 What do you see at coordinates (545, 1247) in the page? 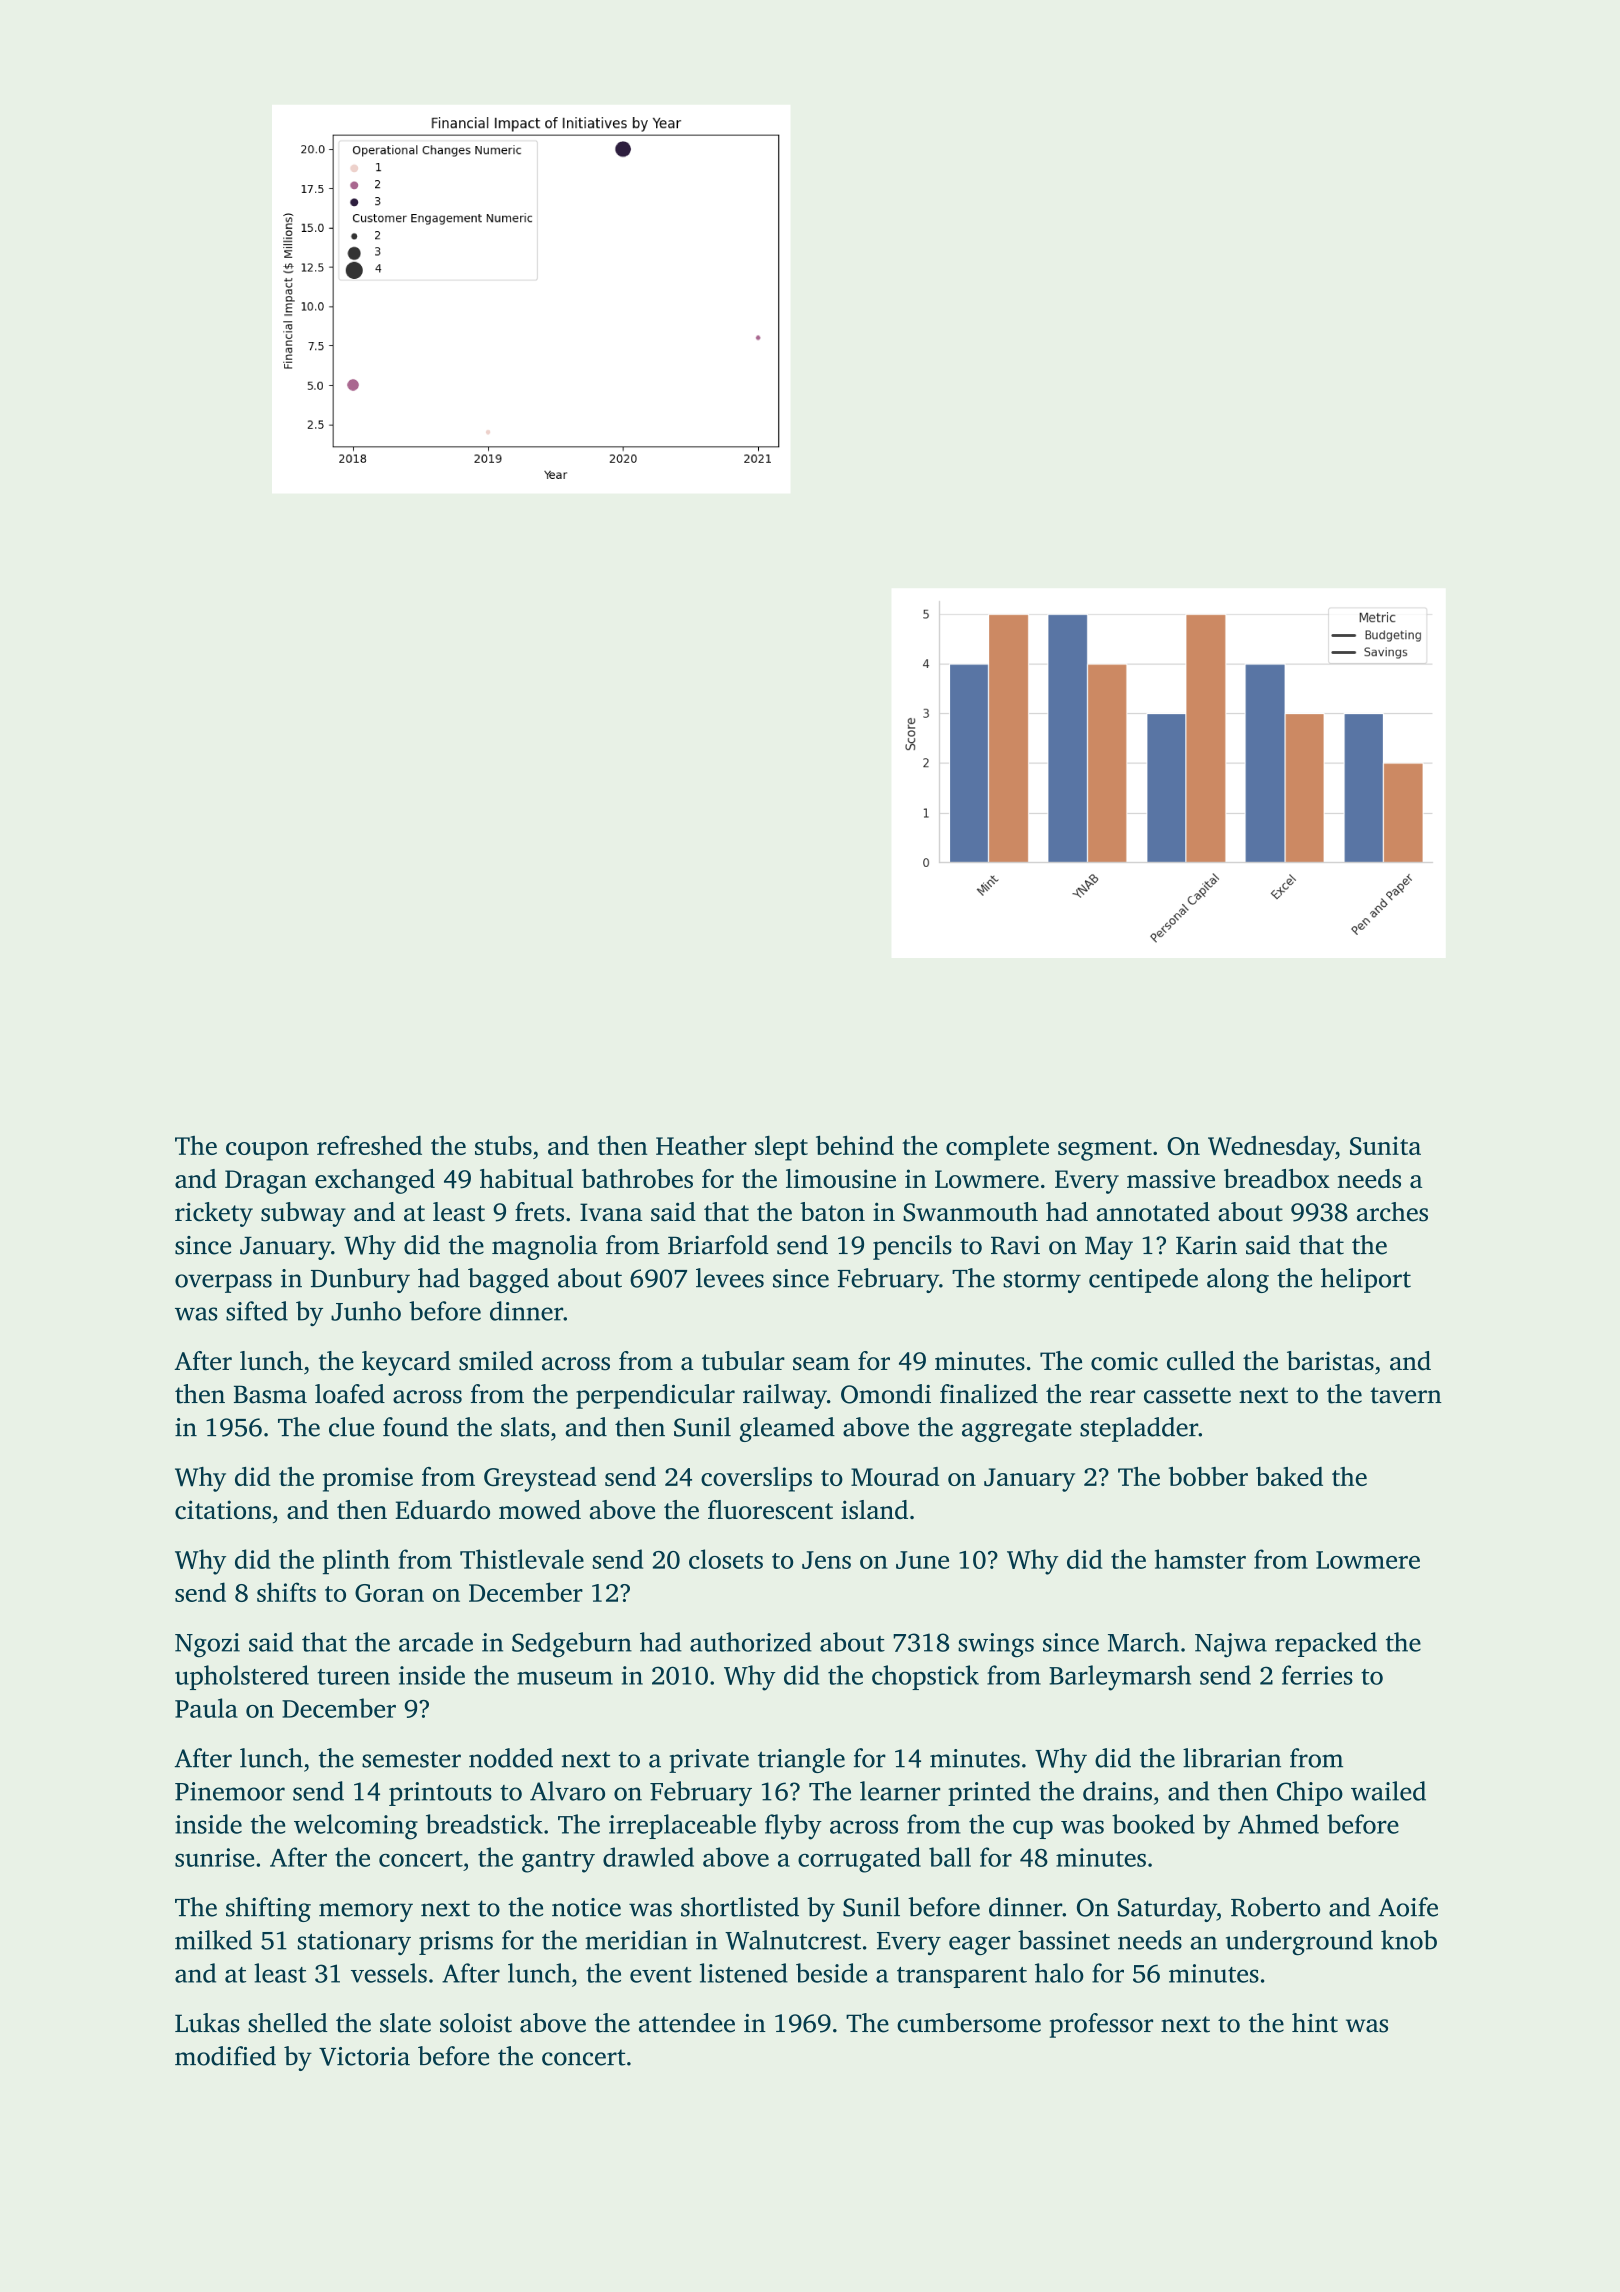
I see `magnolia` at bounding box center [545, 1247].
